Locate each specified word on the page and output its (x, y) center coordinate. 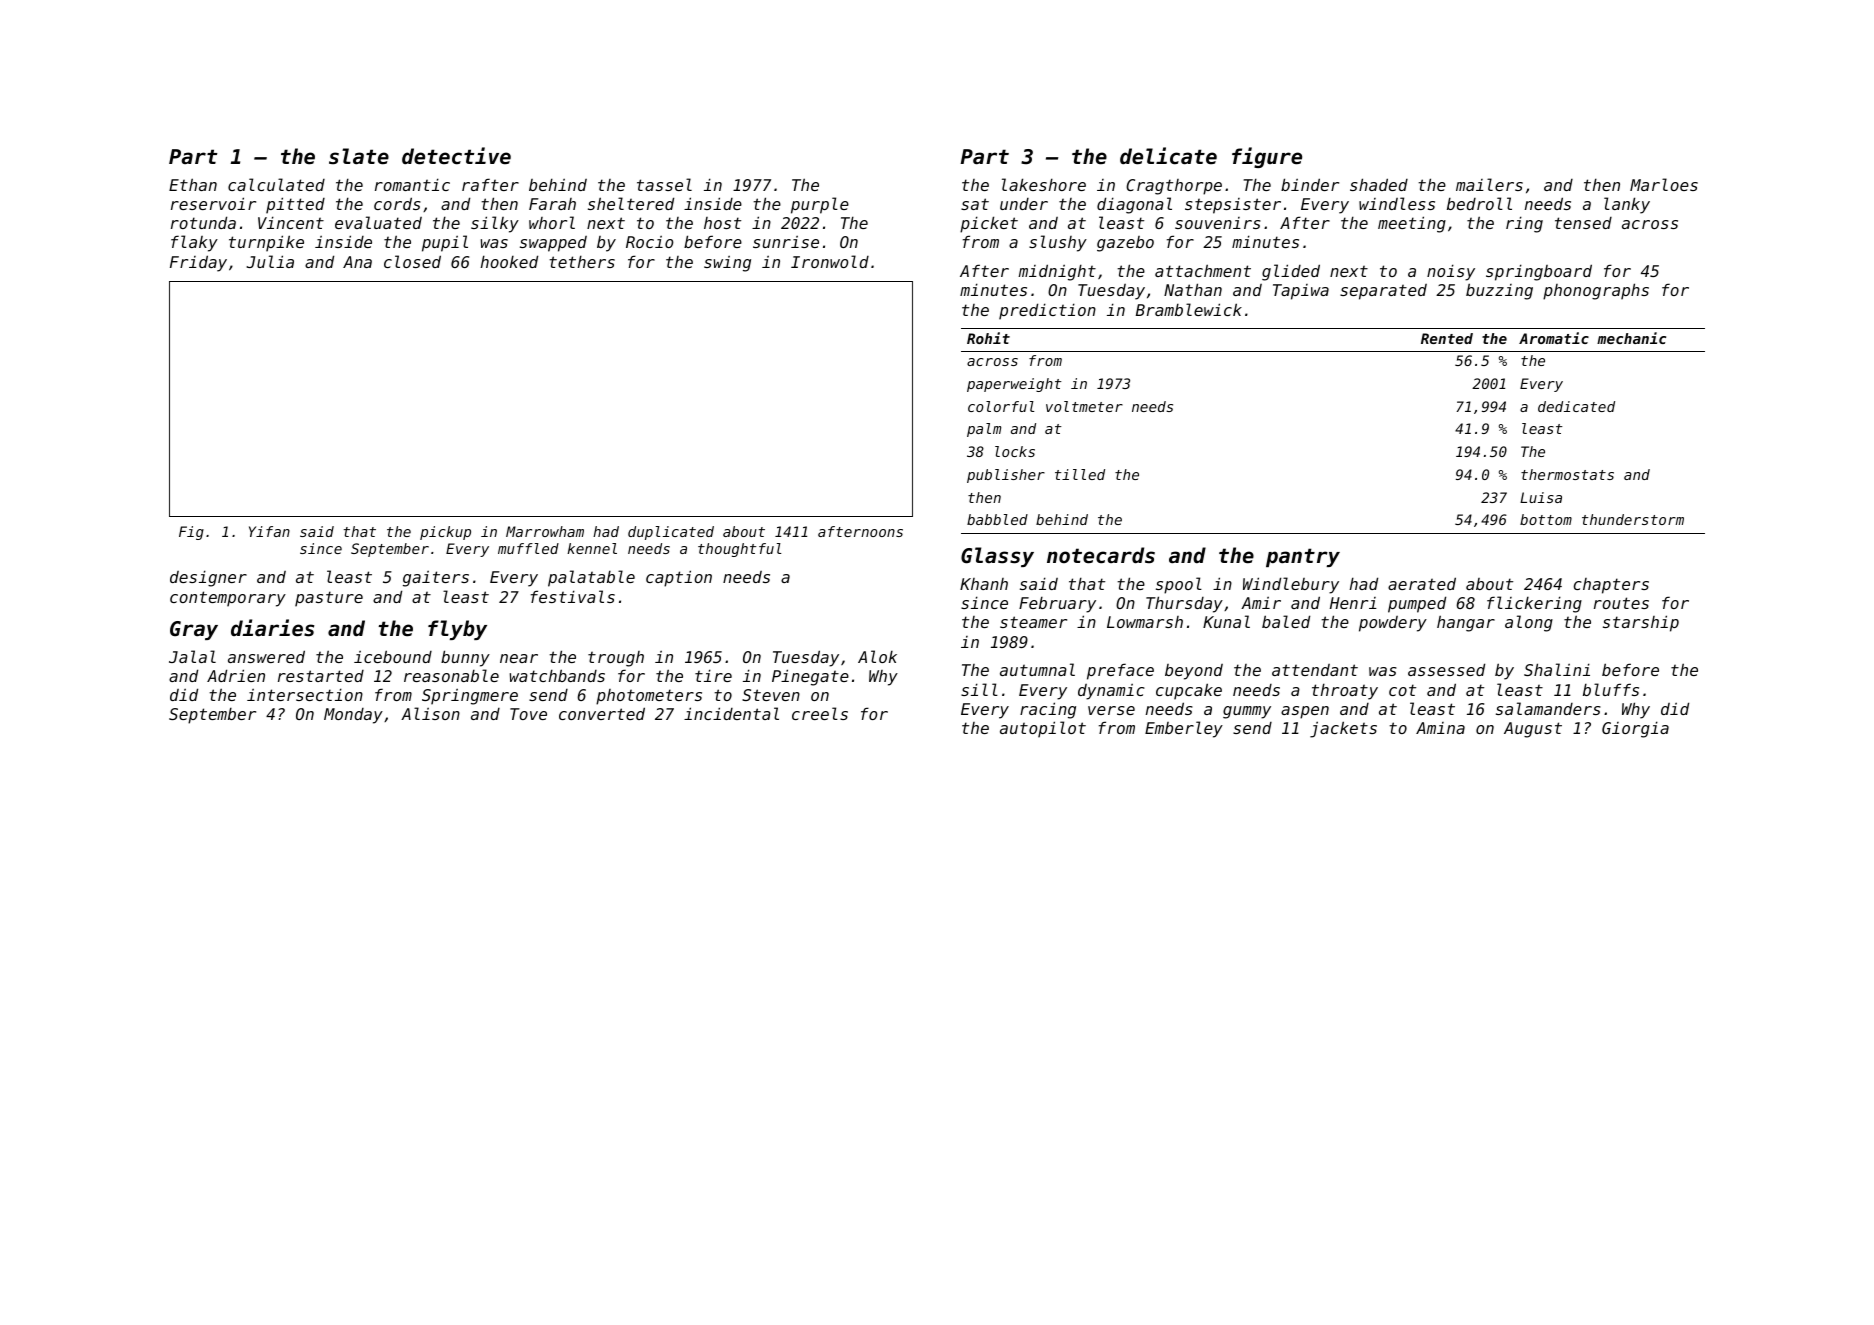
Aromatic (1554, 338)
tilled (1080, 474)
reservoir (213, 203)
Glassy (997, 557)
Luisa (1541, 497)
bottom (1546, 519)
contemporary (228, 599)
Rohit (988, 338)
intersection (305, 694)
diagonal (1134, 205)
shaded (1379, 184)
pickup (445, 533)
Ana (357, 262)
